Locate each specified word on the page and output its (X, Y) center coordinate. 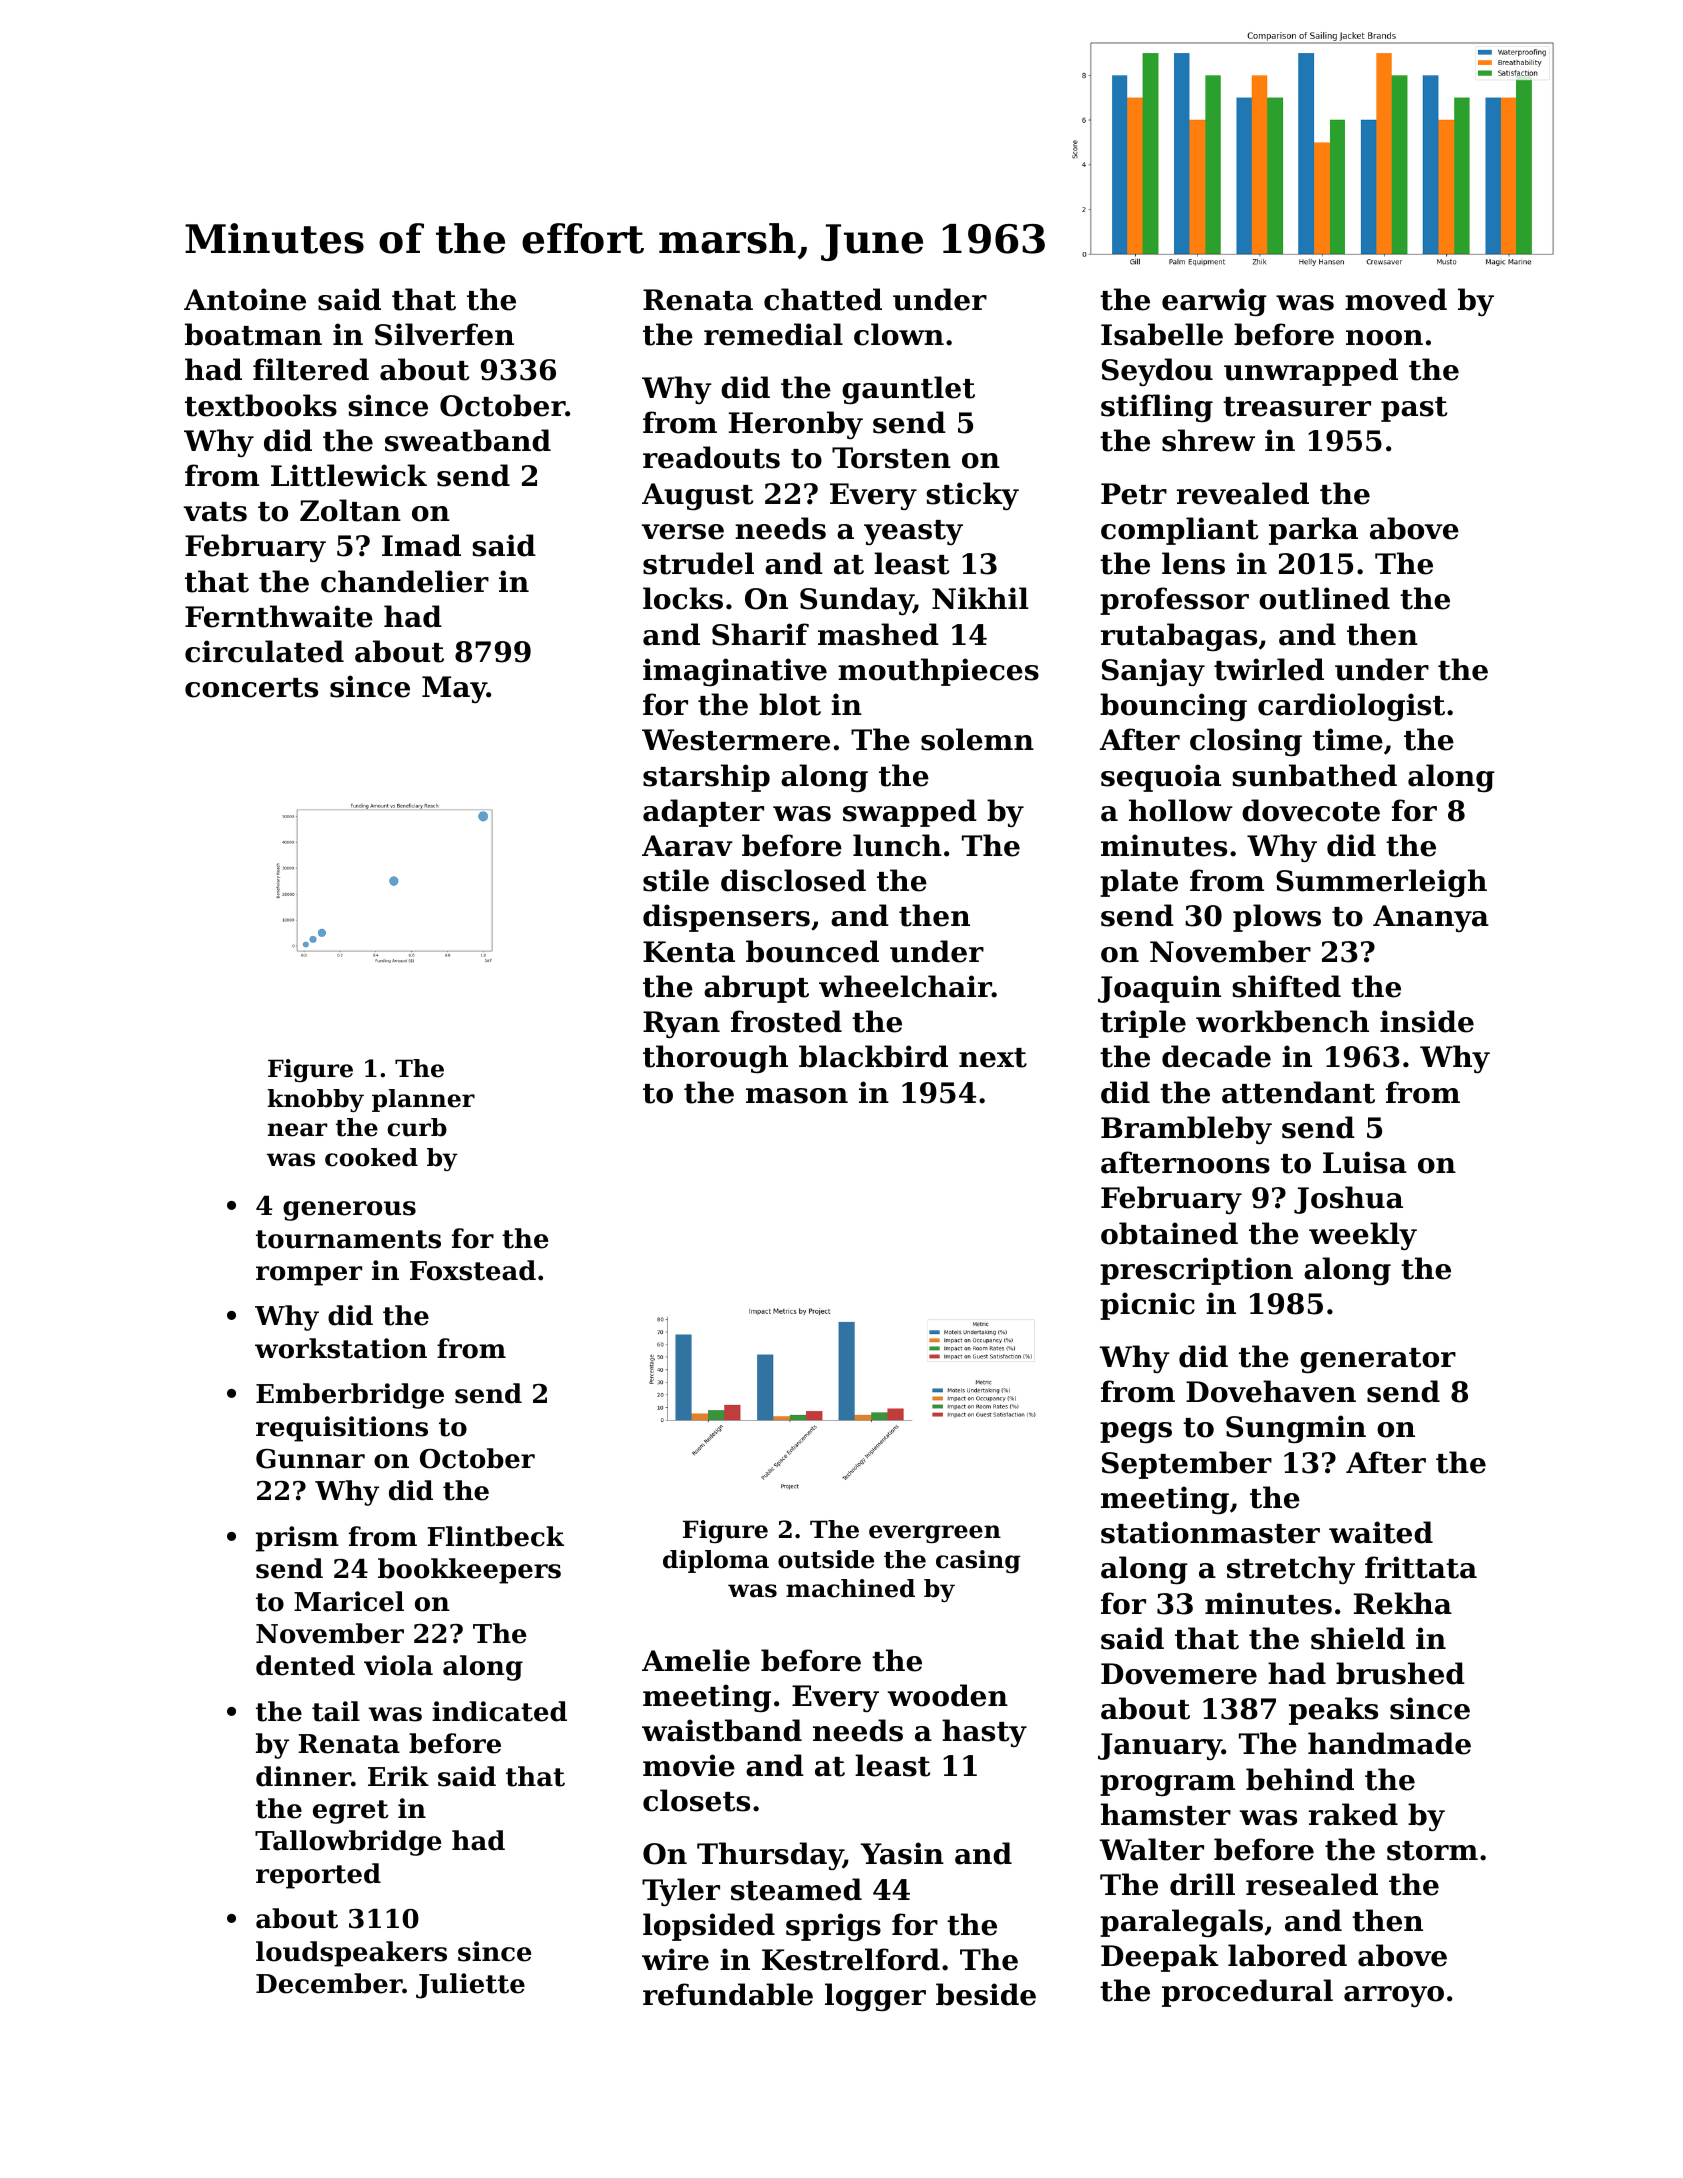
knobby (316, 1100)
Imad (421, 545)
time (1348, 739)
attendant (1298, 1092)
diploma (716, 1561)
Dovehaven (1271, 1391)
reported (318, 1876)
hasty (984, 1733)
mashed (878, 634)
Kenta (689, 952)
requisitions (342, 1429)
